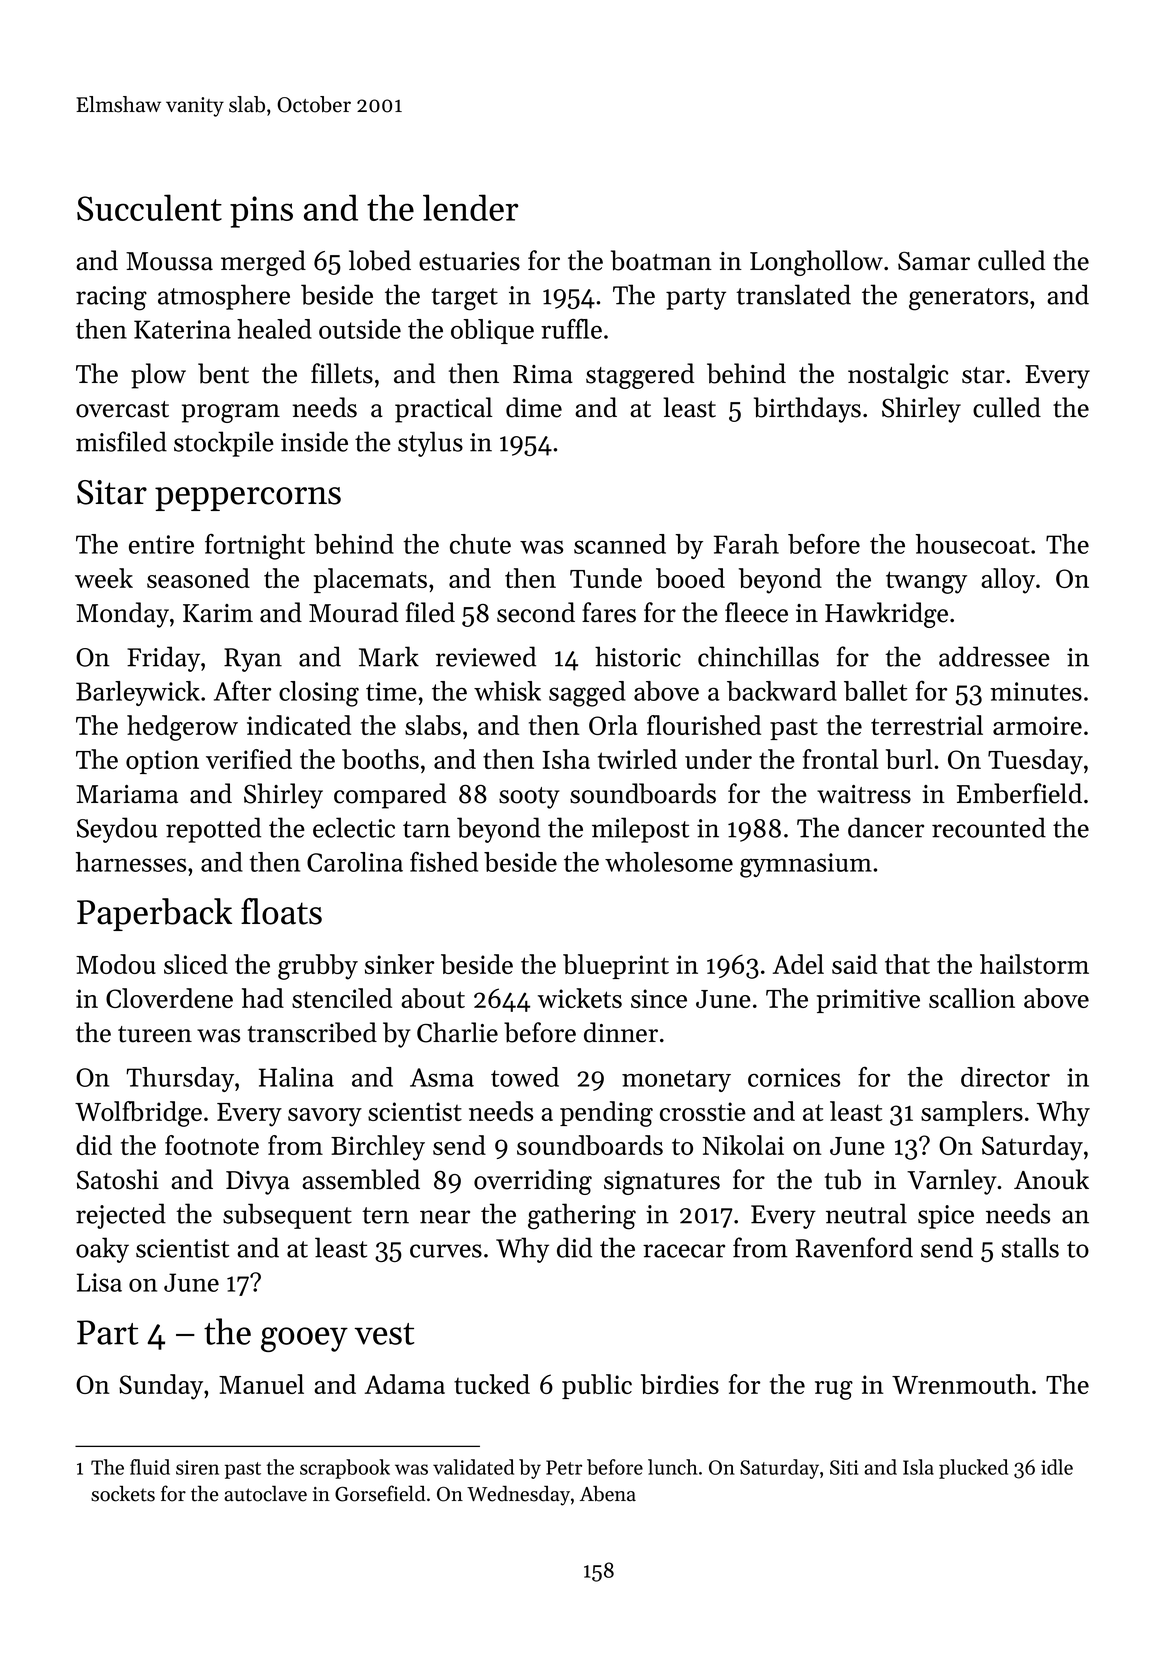  What do you see at coordinates (444, 862) in the screenshot?
I see `fished` at bounding box center [444, 862].
